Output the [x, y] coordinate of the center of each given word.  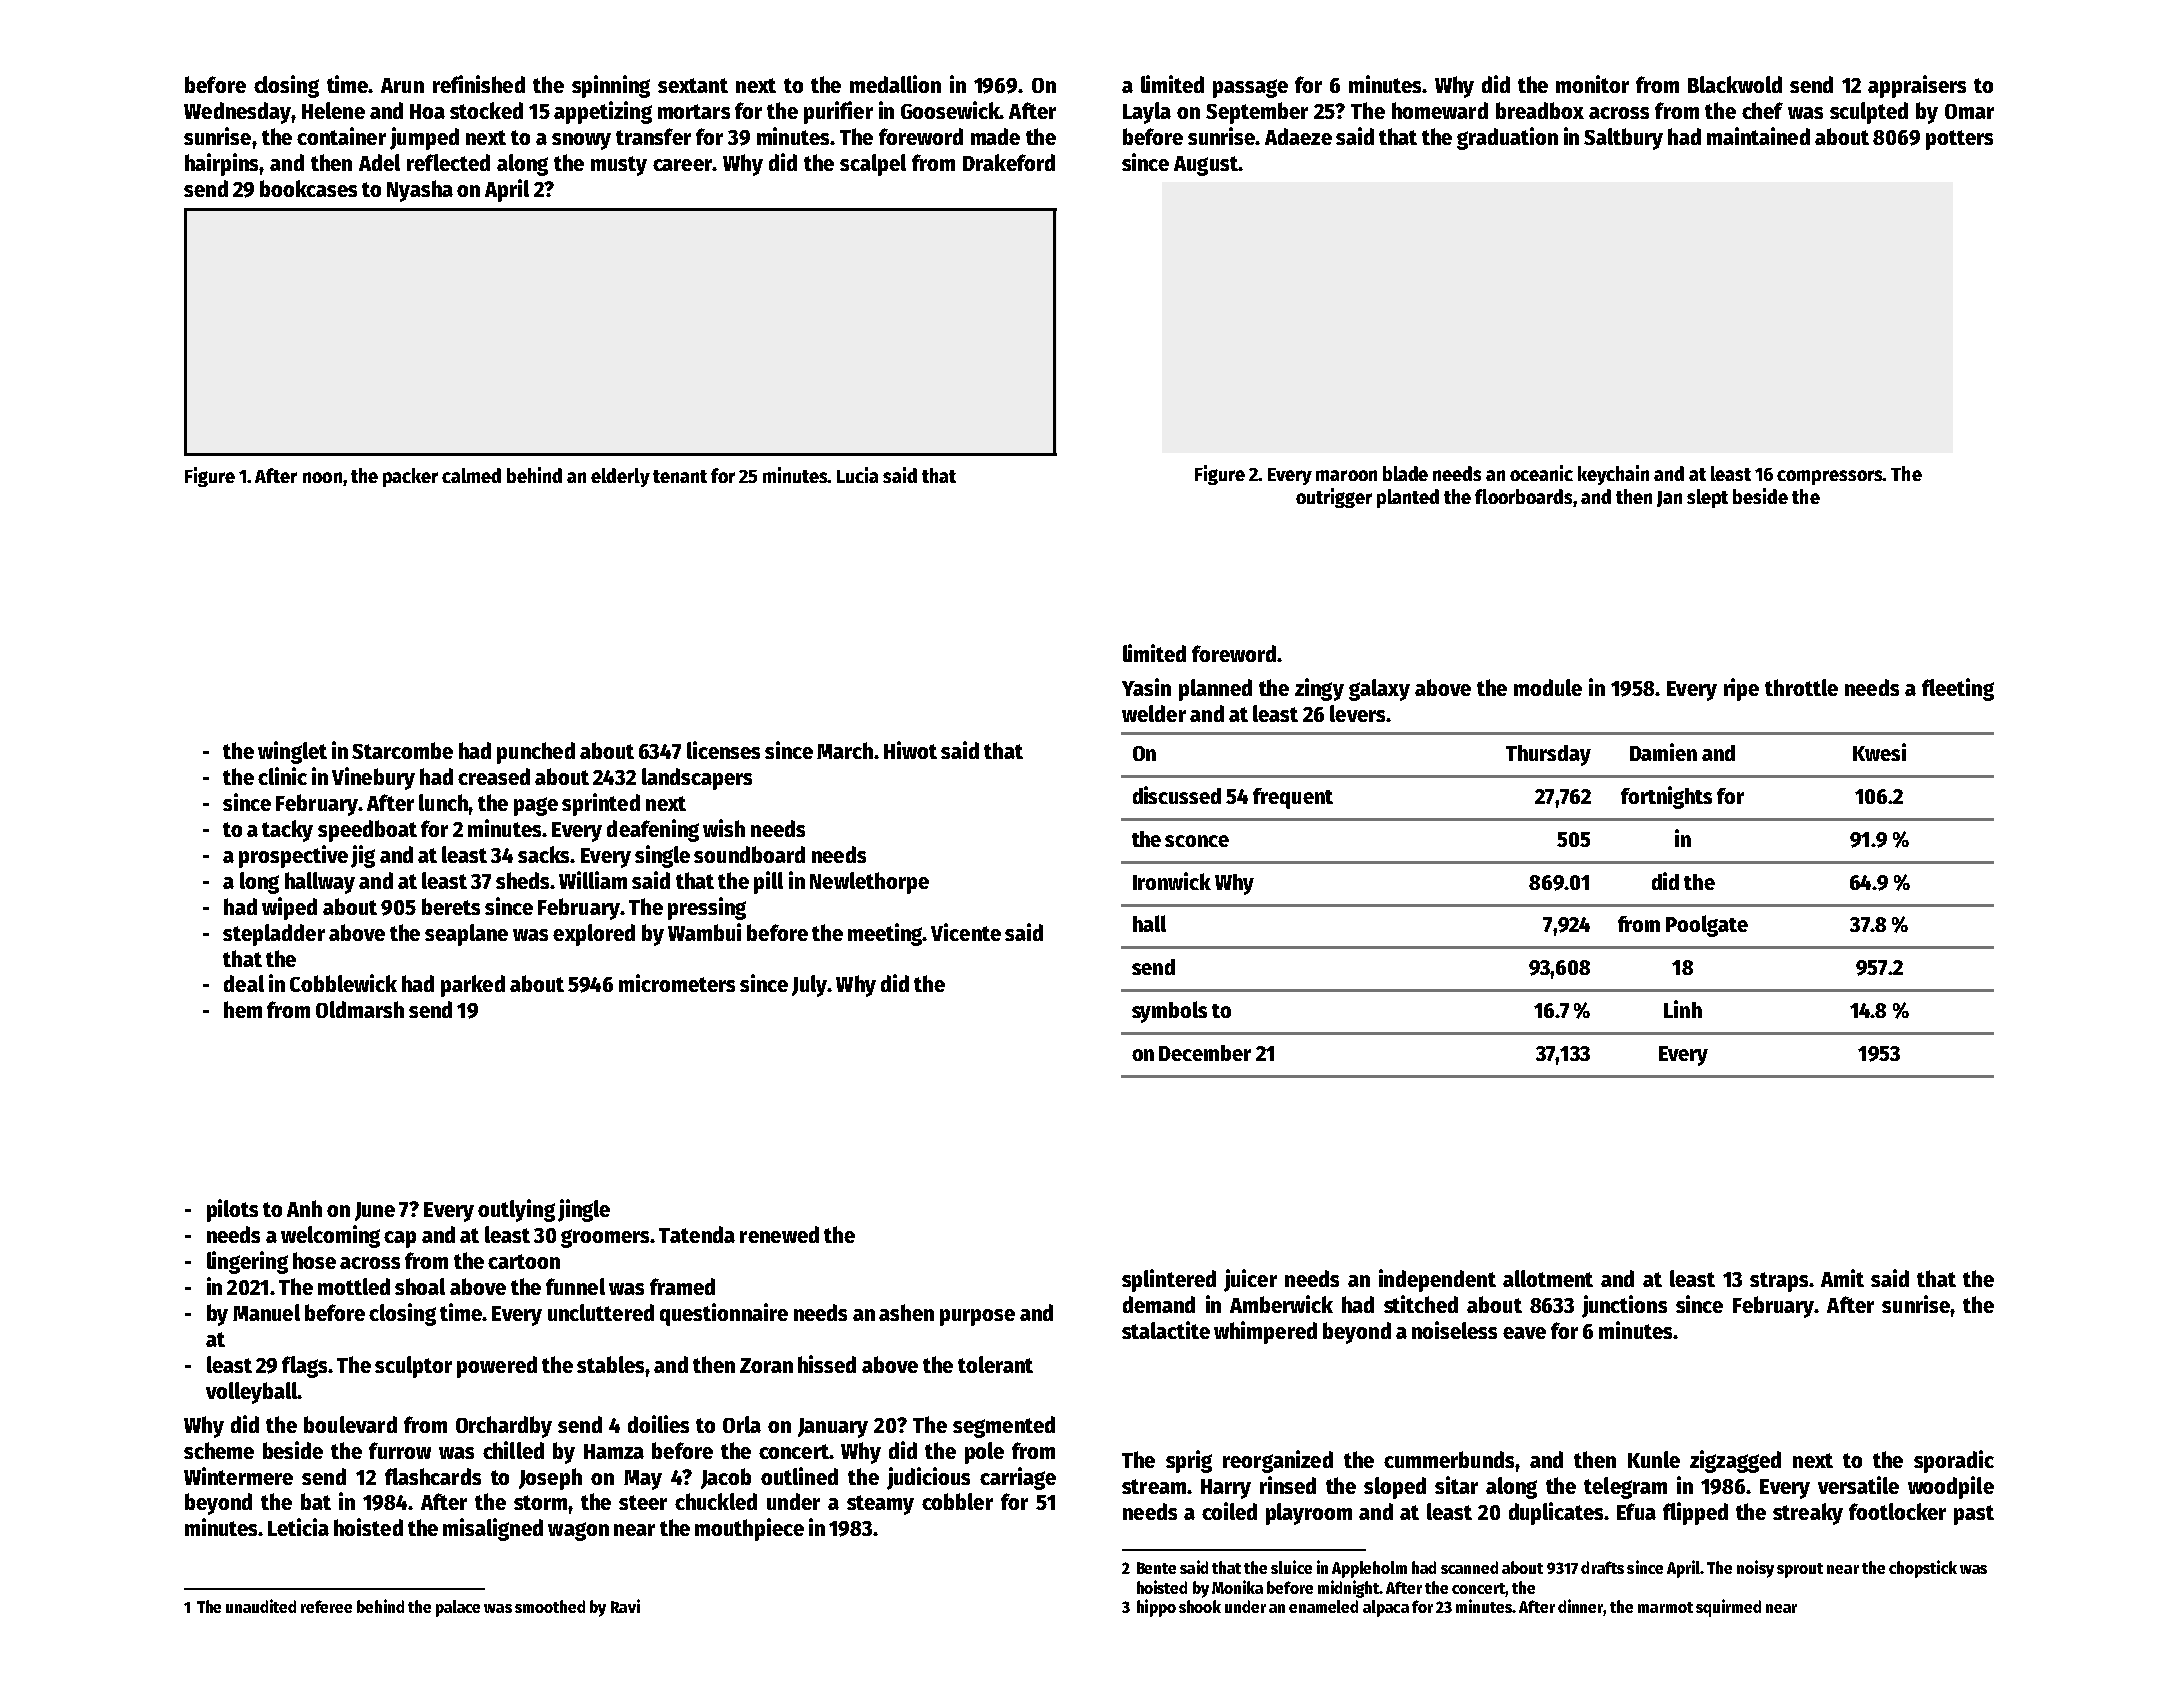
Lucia [857, 475]
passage [1250, 88]
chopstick [1923, 1569]
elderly [620, 477]
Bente [1156, 1568]
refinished [479, 84]
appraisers [1917, 86]
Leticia [298, 1527]
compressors [1830, 477]
